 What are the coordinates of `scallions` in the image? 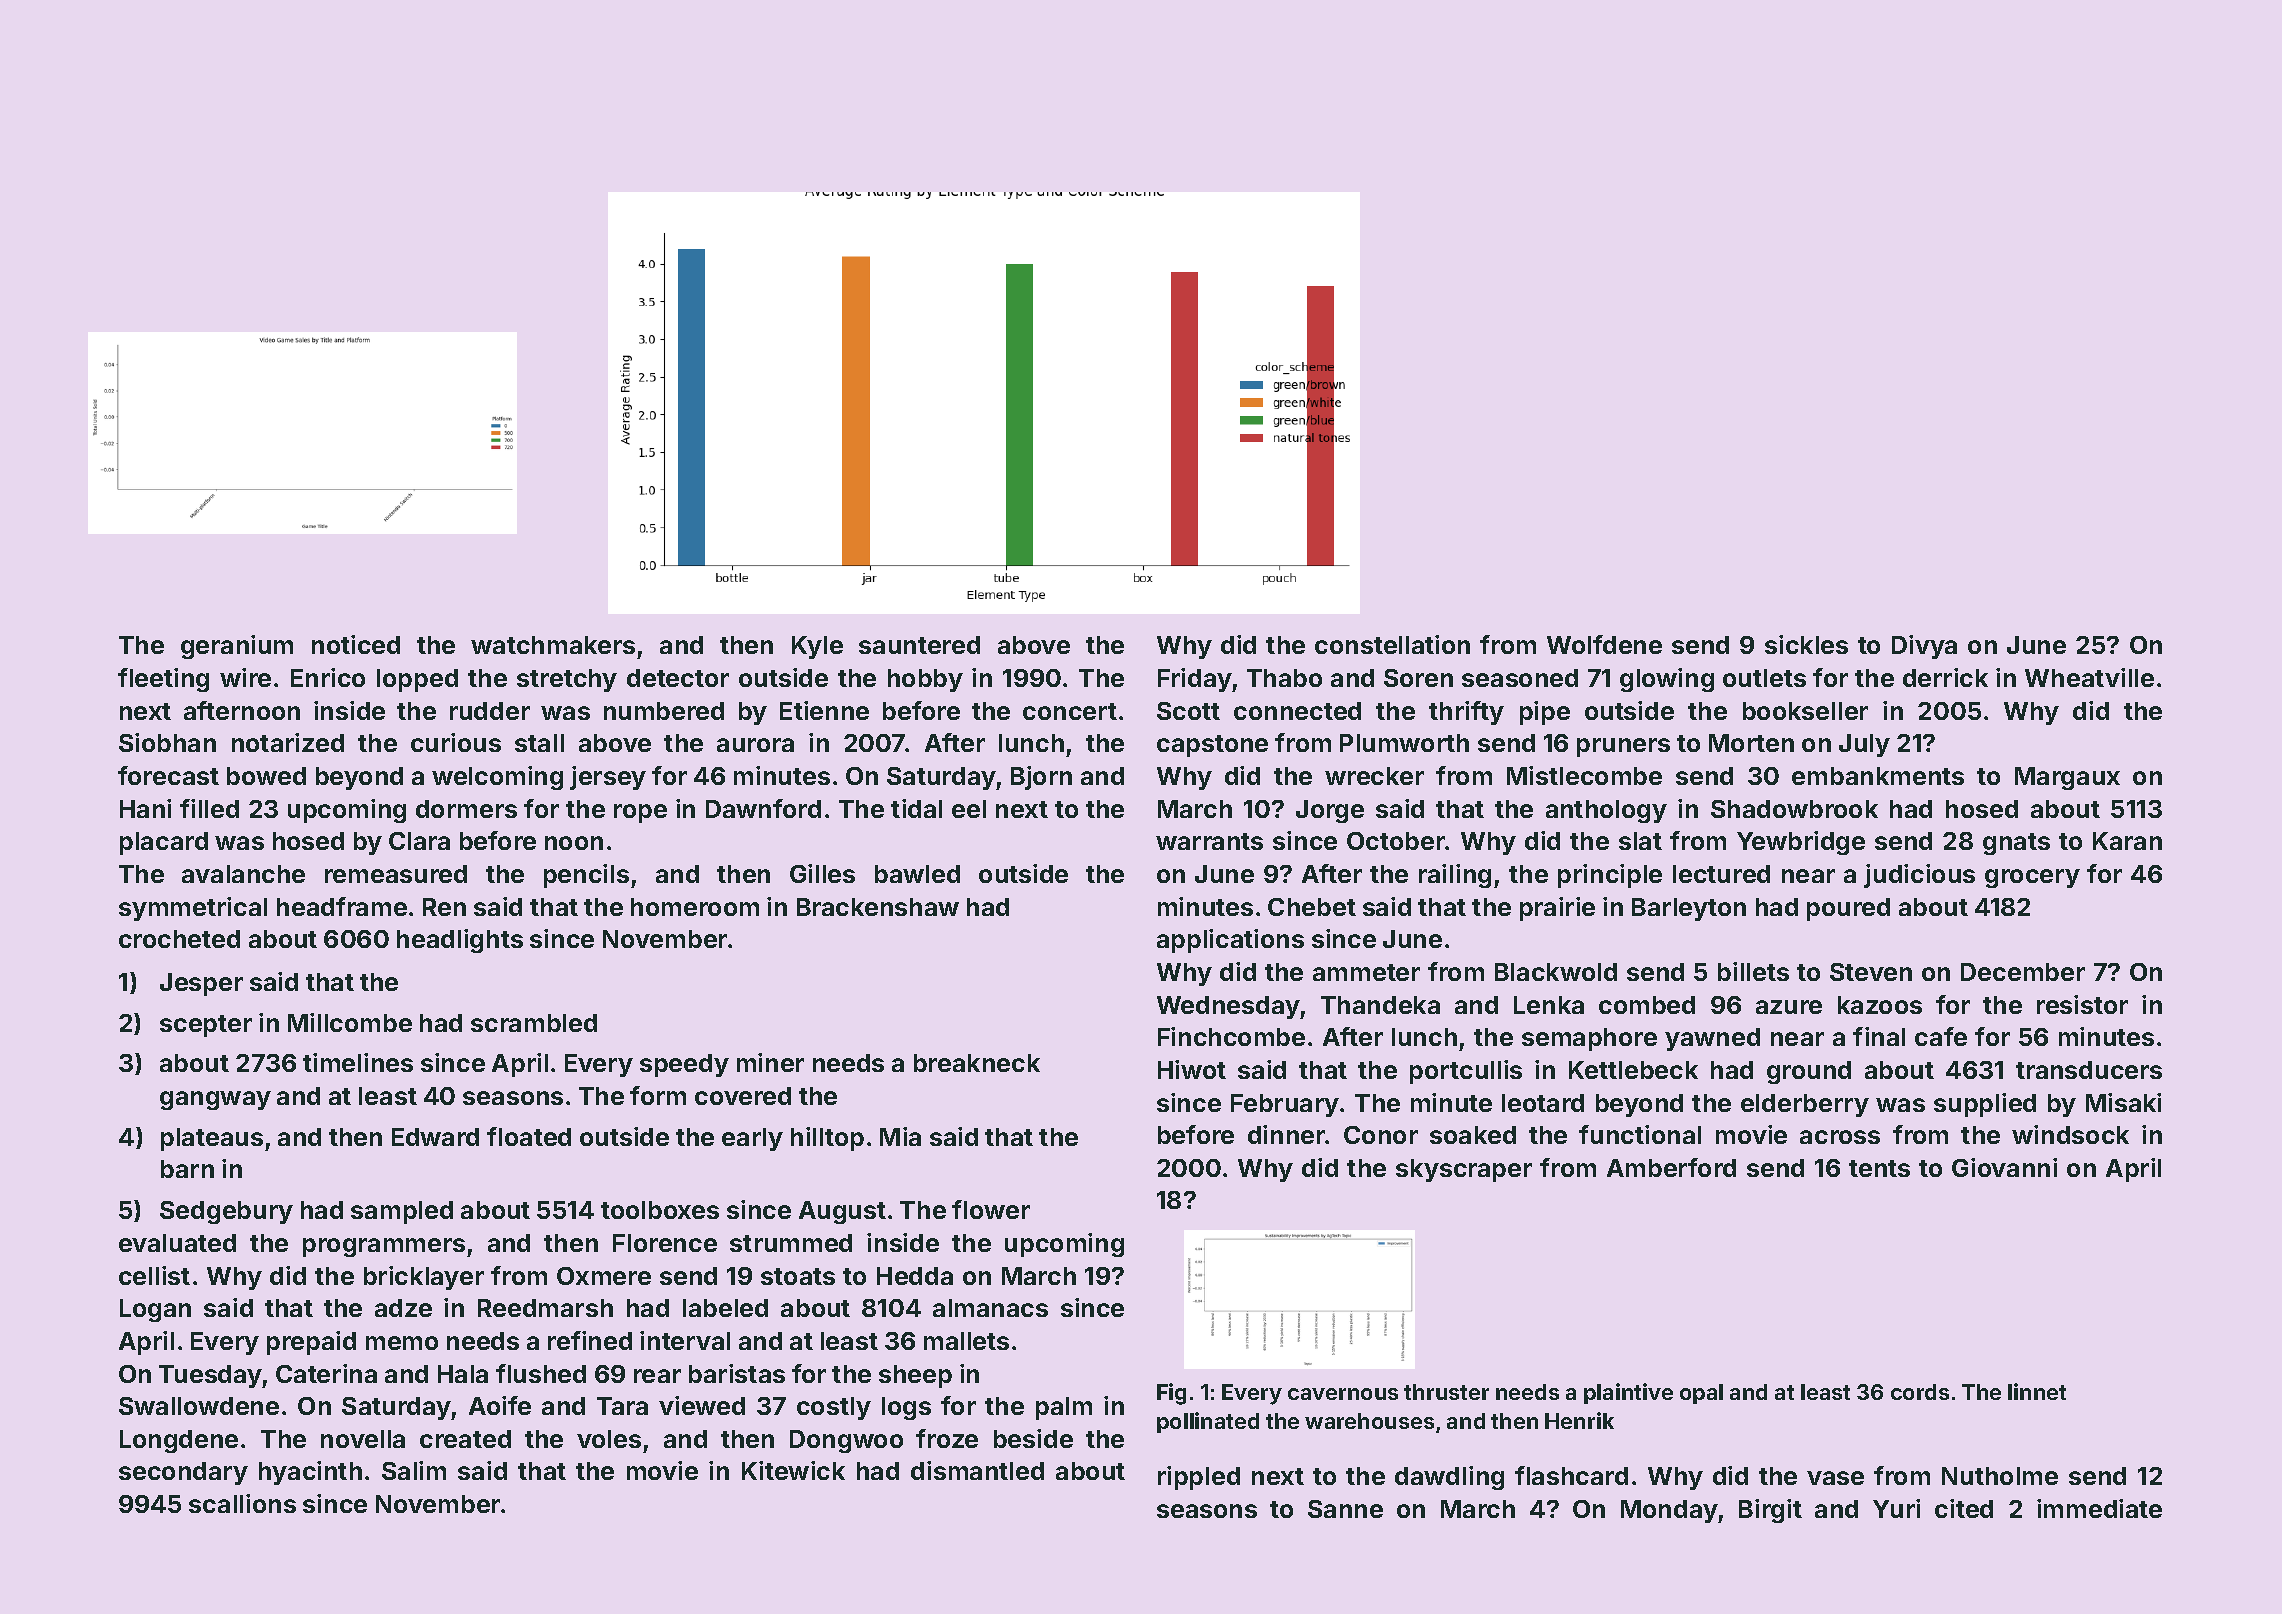 It's located at (242, 1503).
